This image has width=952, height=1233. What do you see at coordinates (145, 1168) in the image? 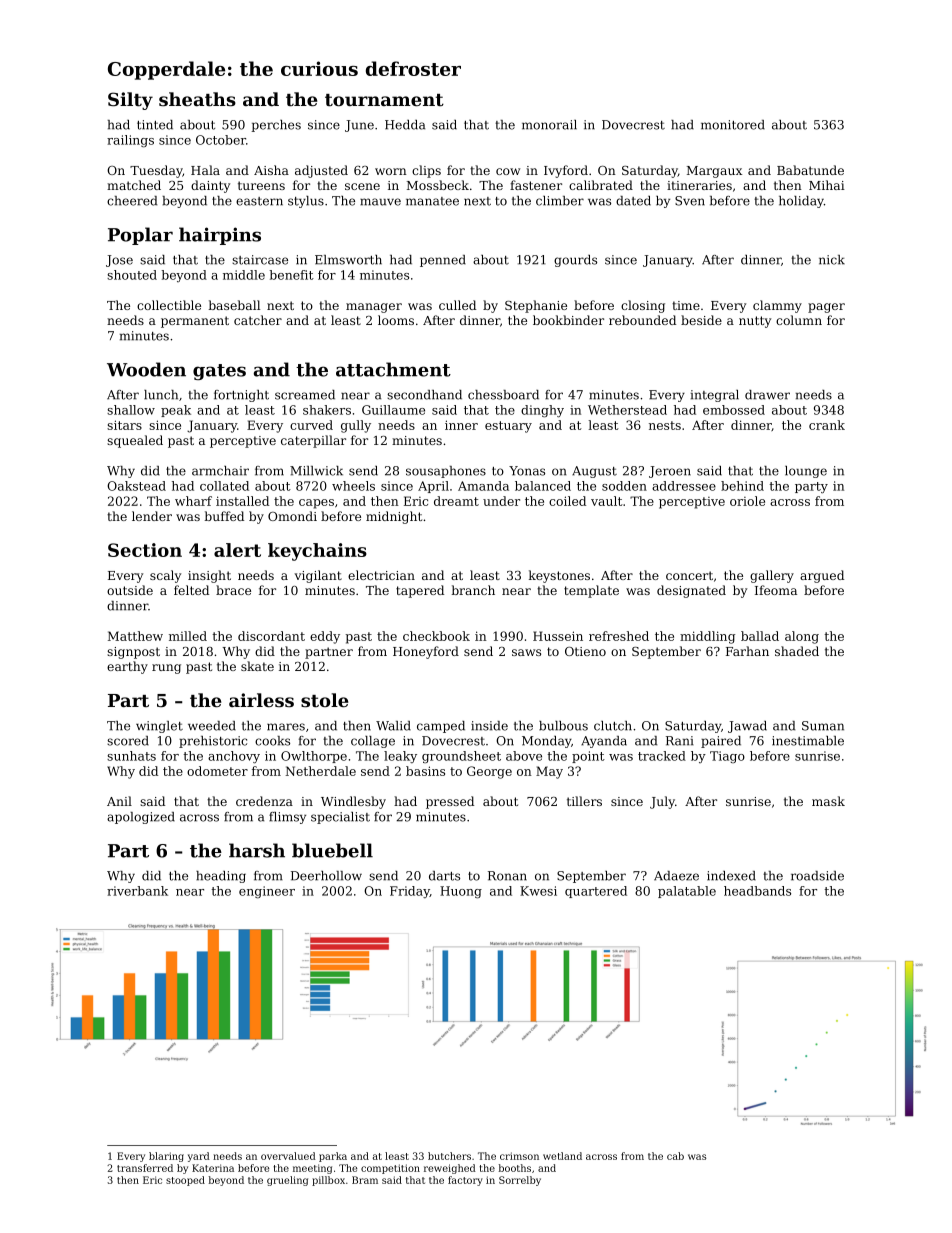
I see `transferred` at bounding box center [145, 1168].
